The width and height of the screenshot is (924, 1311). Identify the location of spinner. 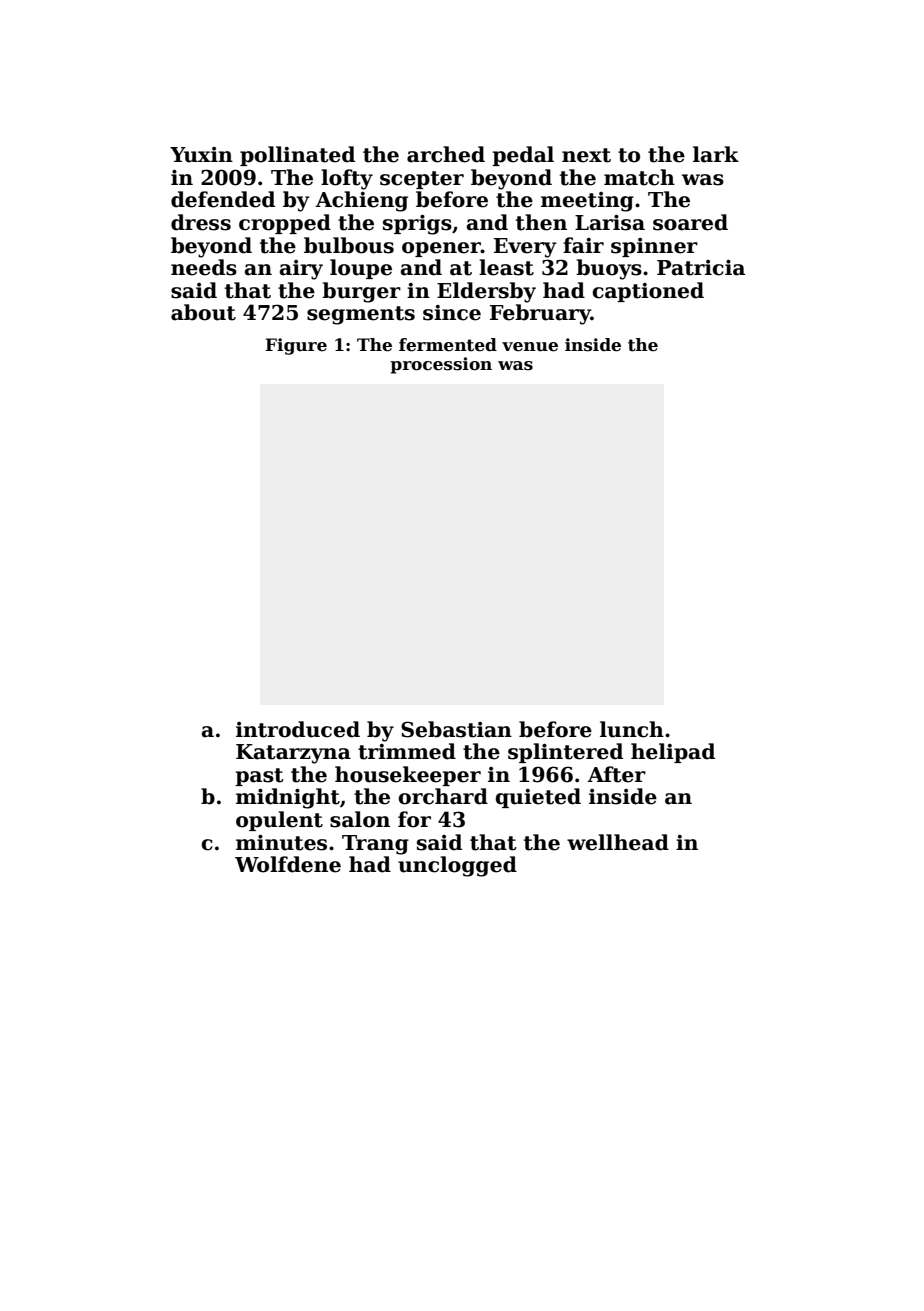
(654, 247).
